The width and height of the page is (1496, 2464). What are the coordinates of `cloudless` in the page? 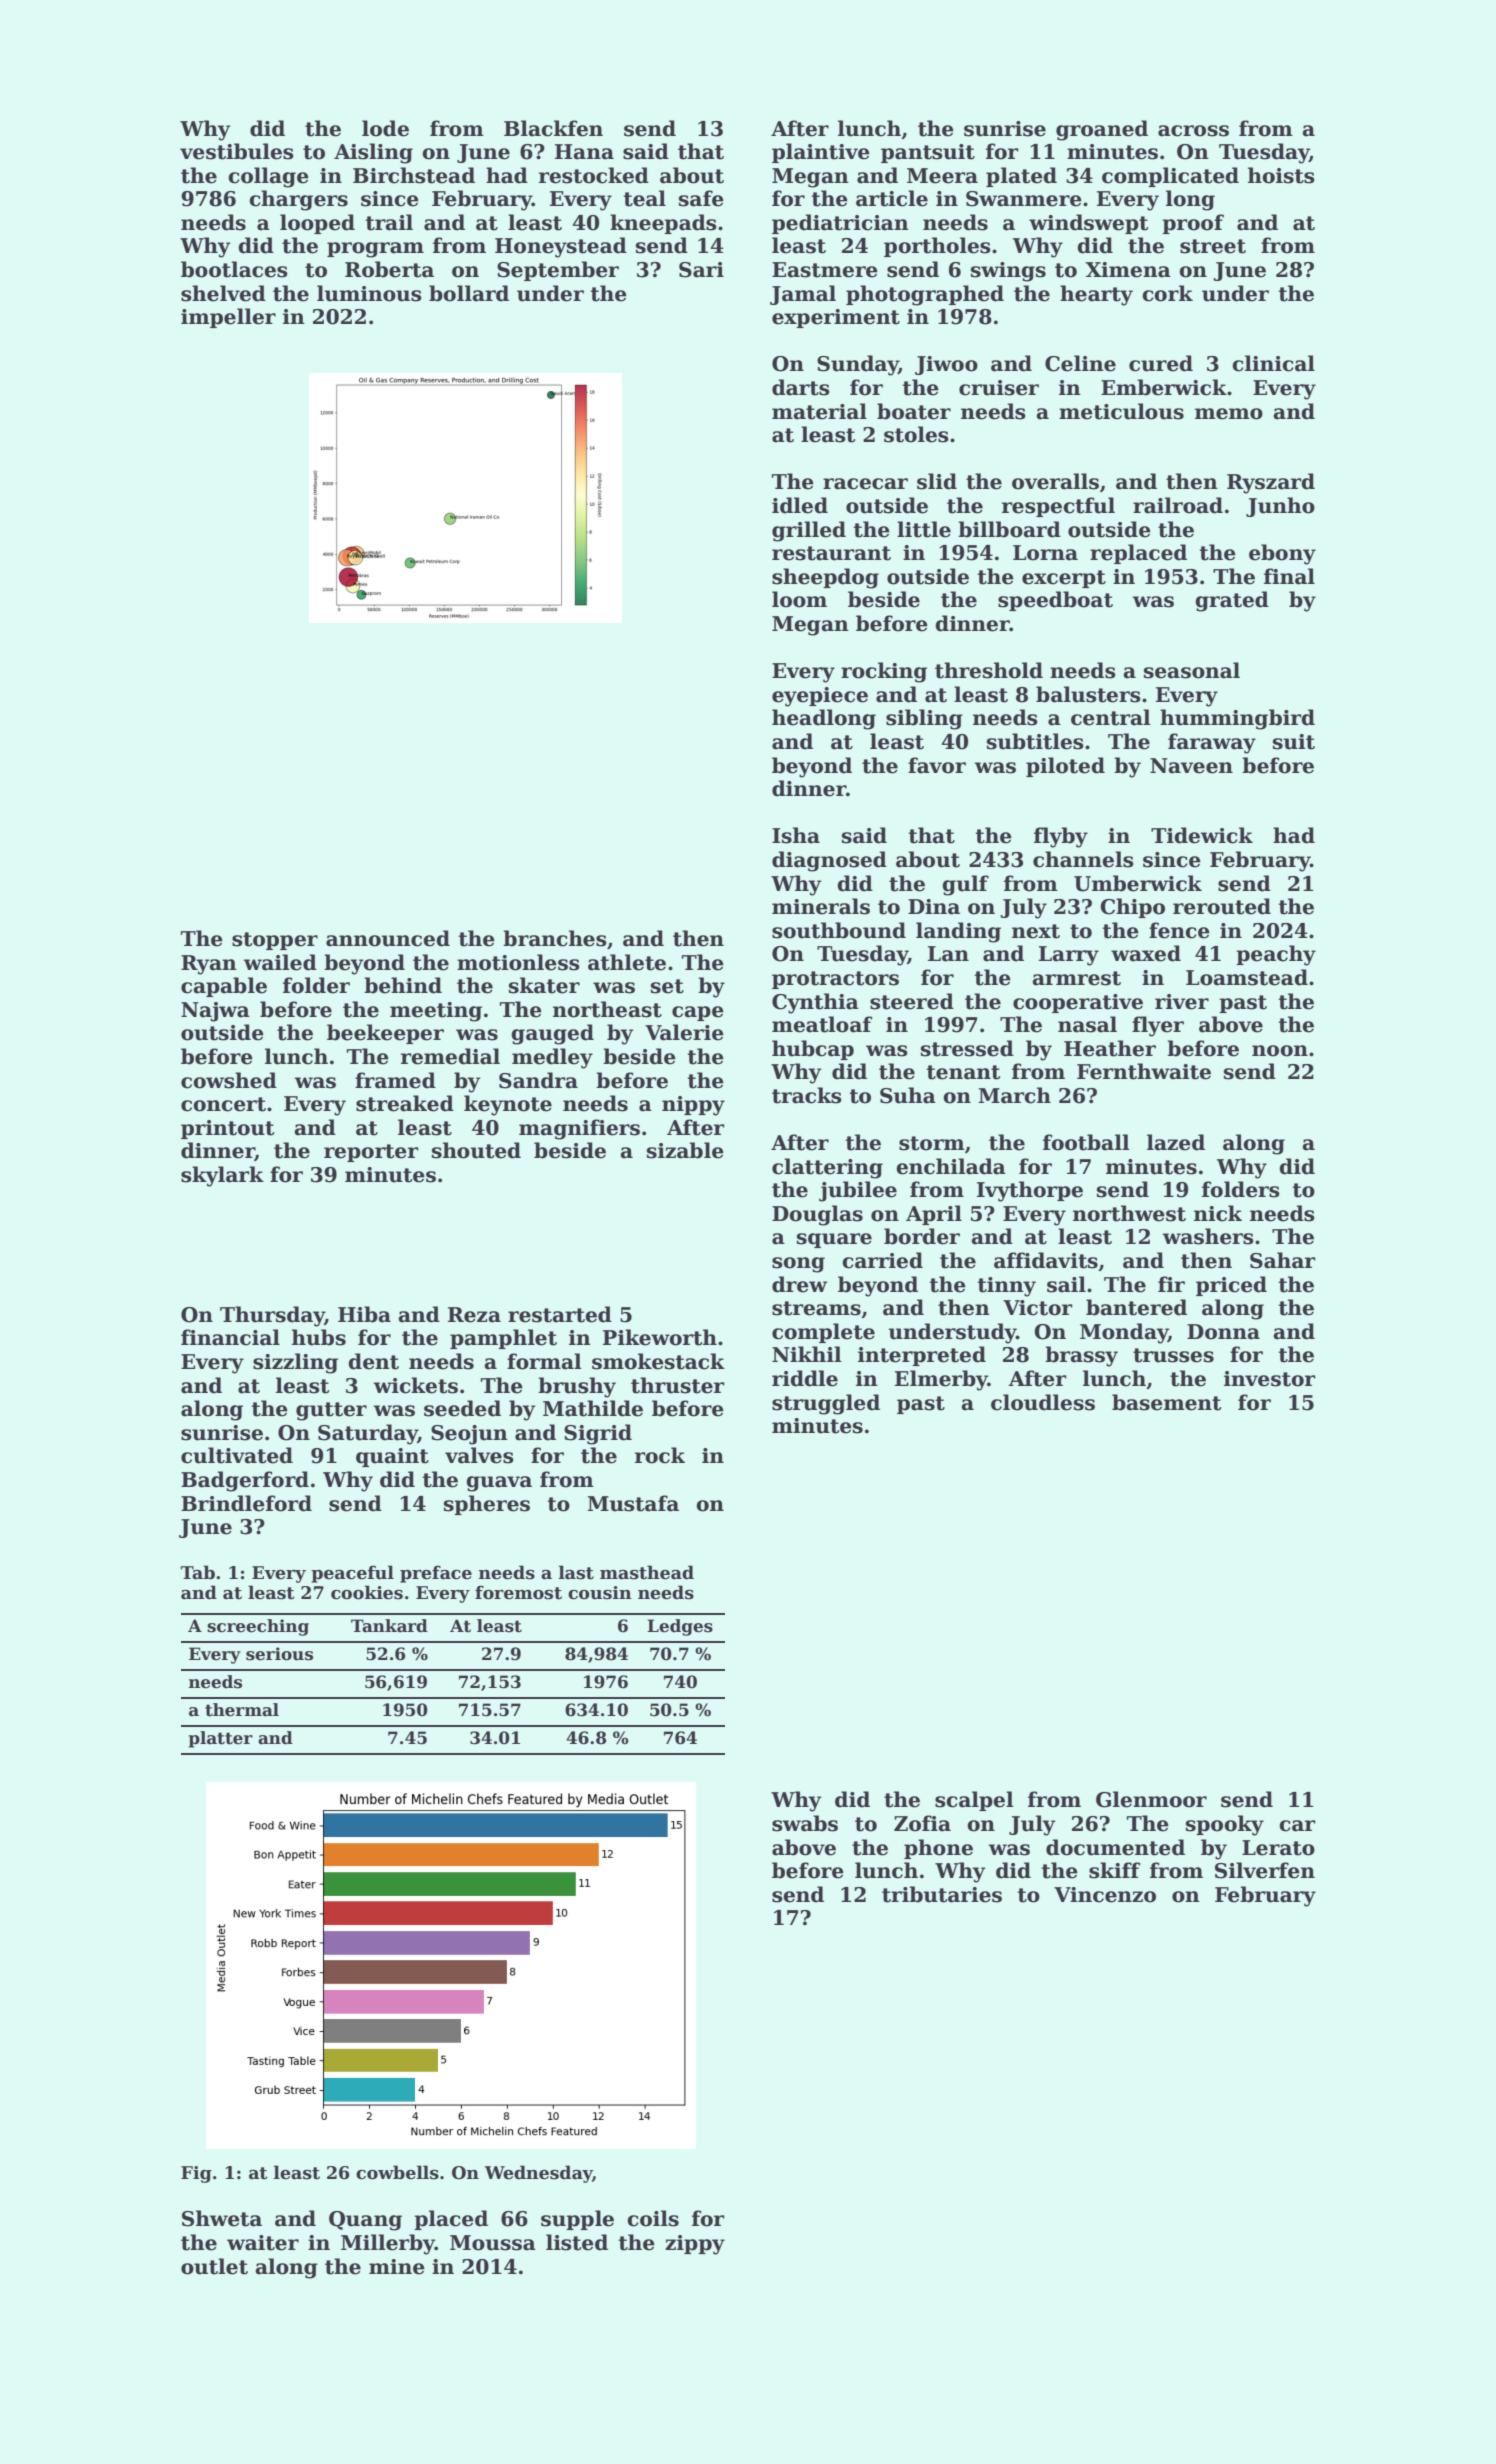 It's located at (1043, 1402).
